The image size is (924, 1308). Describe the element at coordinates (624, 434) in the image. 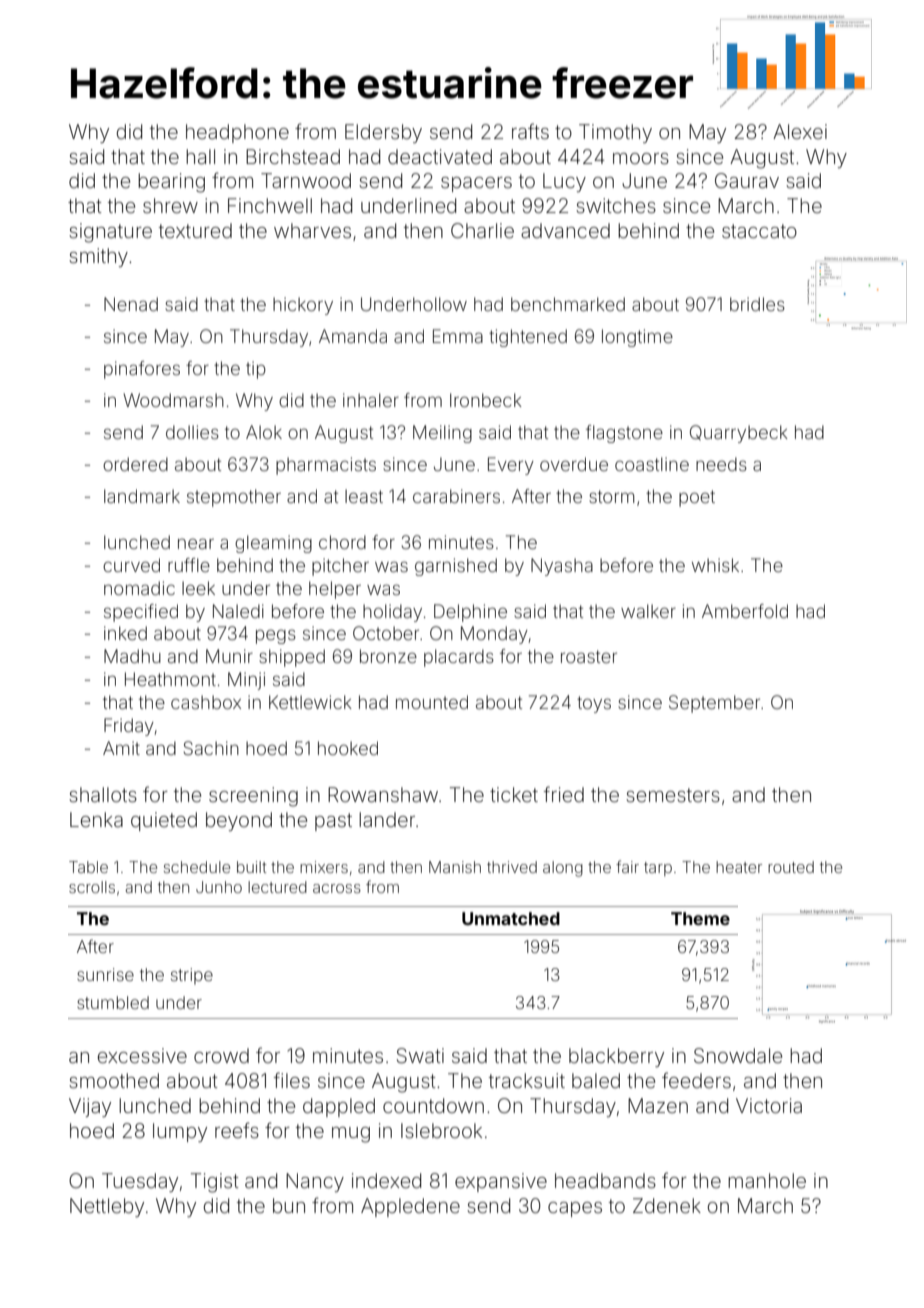

I see `flagstone` at that location.
